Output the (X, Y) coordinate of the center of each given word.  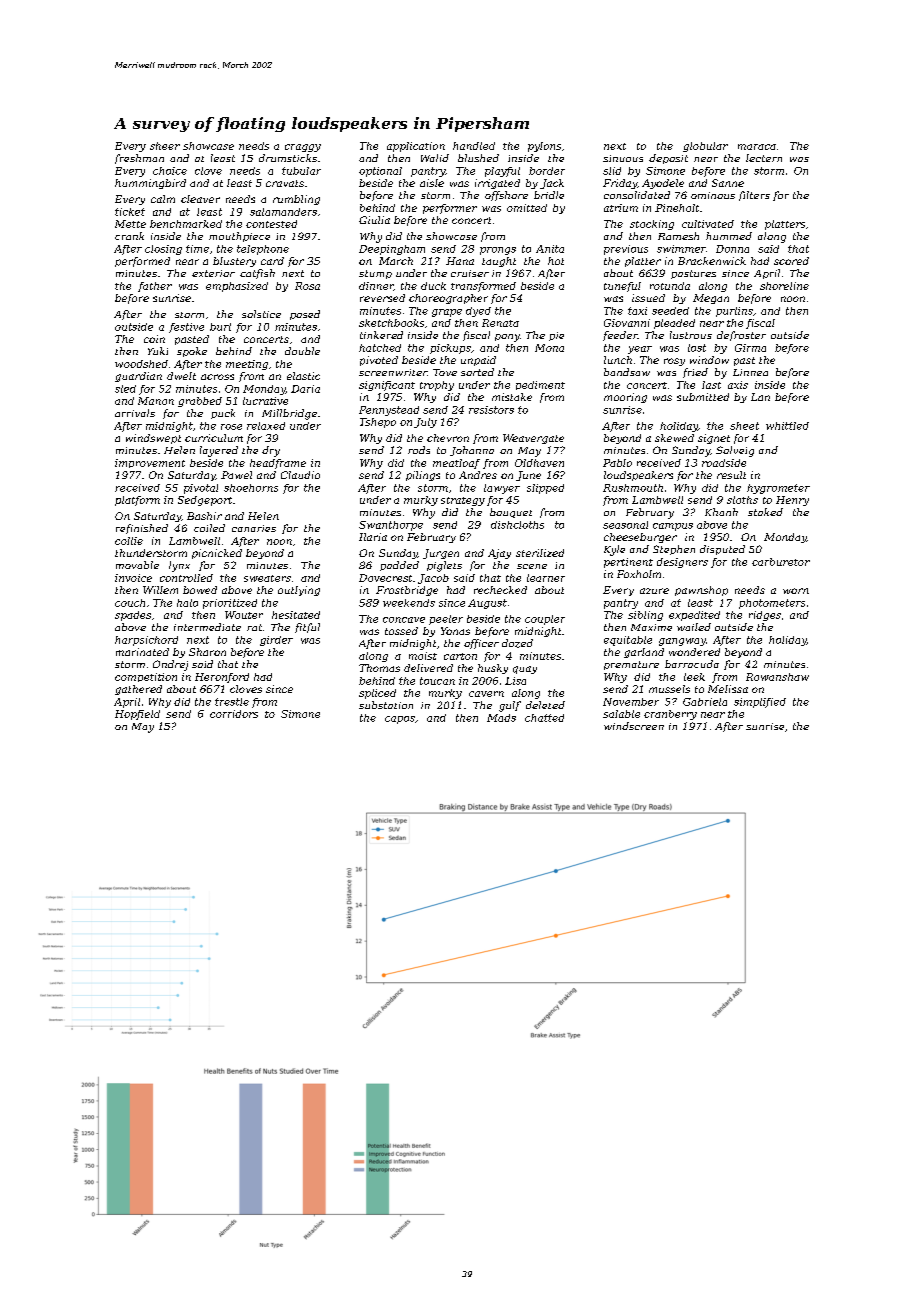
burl (220, 327)
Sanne (728, 183)
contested (271, 224)
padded (399, 566)
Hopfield (137, 715)
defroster (741, 336)
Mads (501, 718)
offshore (506, 196)
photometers (772, 604)
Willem (160, 590)
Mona (549, 348)
